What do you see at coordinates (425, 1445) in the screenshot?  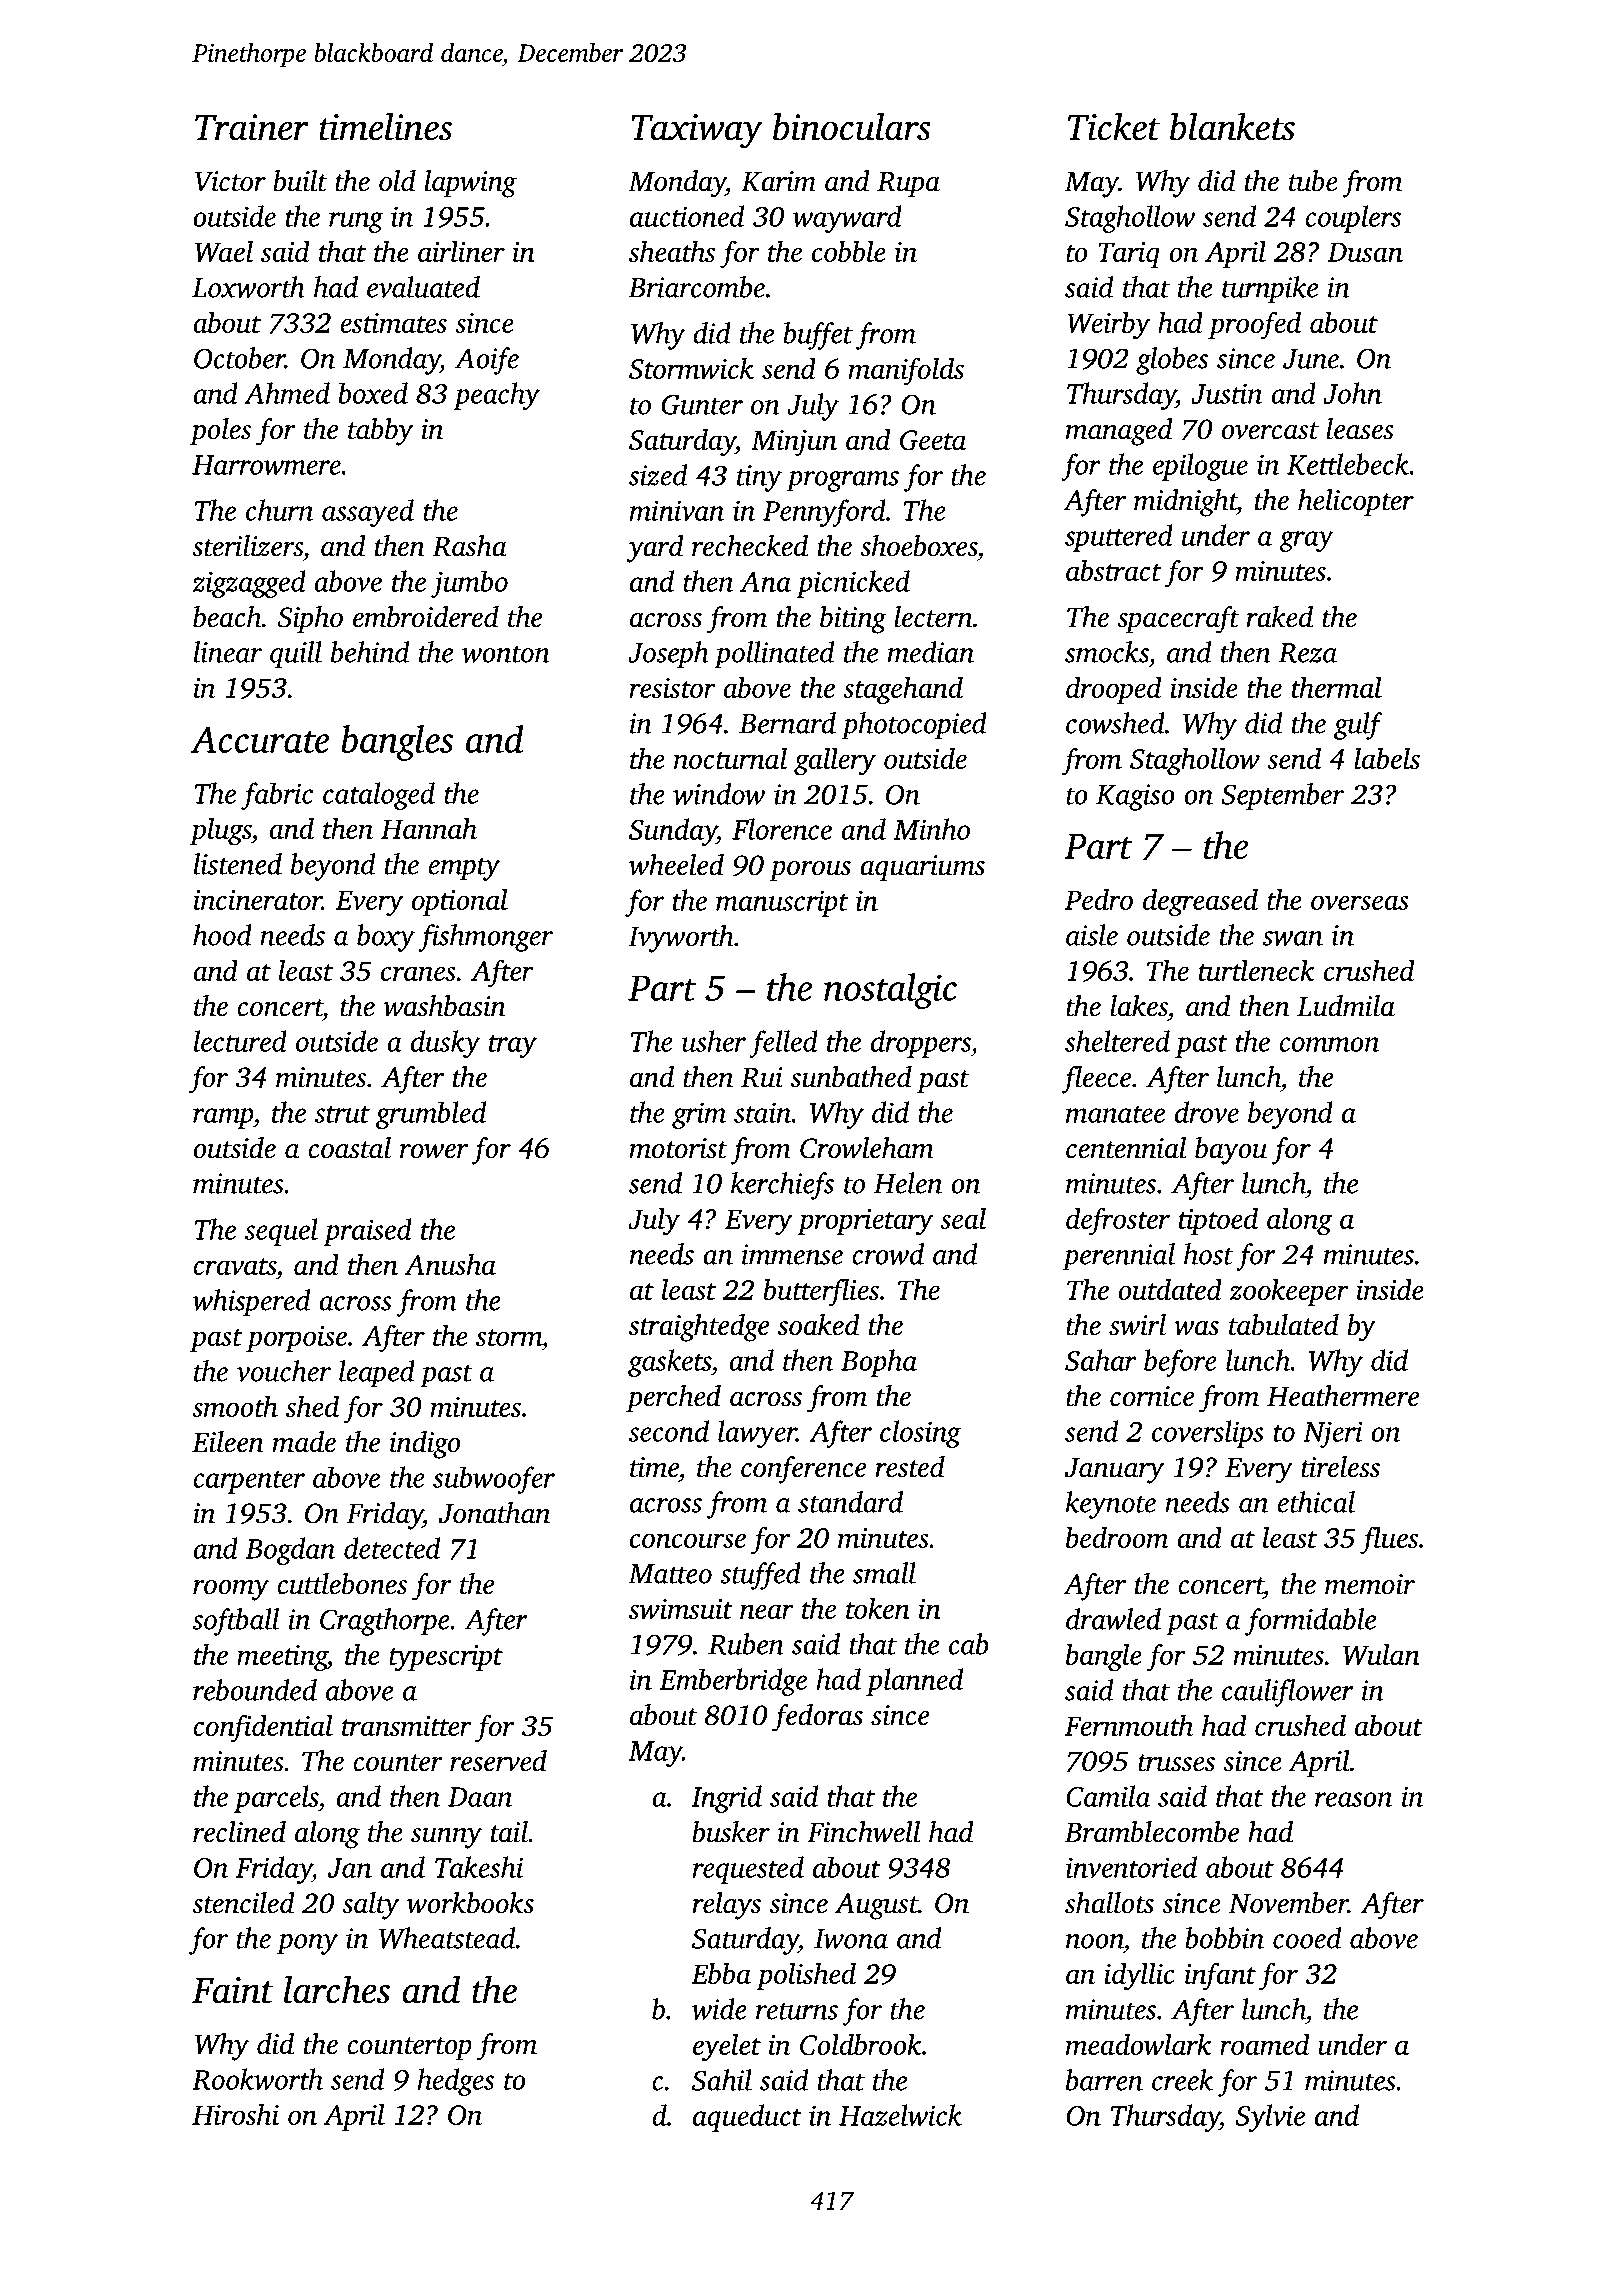 I see `indigo` at bounding box center [425, 1445].
